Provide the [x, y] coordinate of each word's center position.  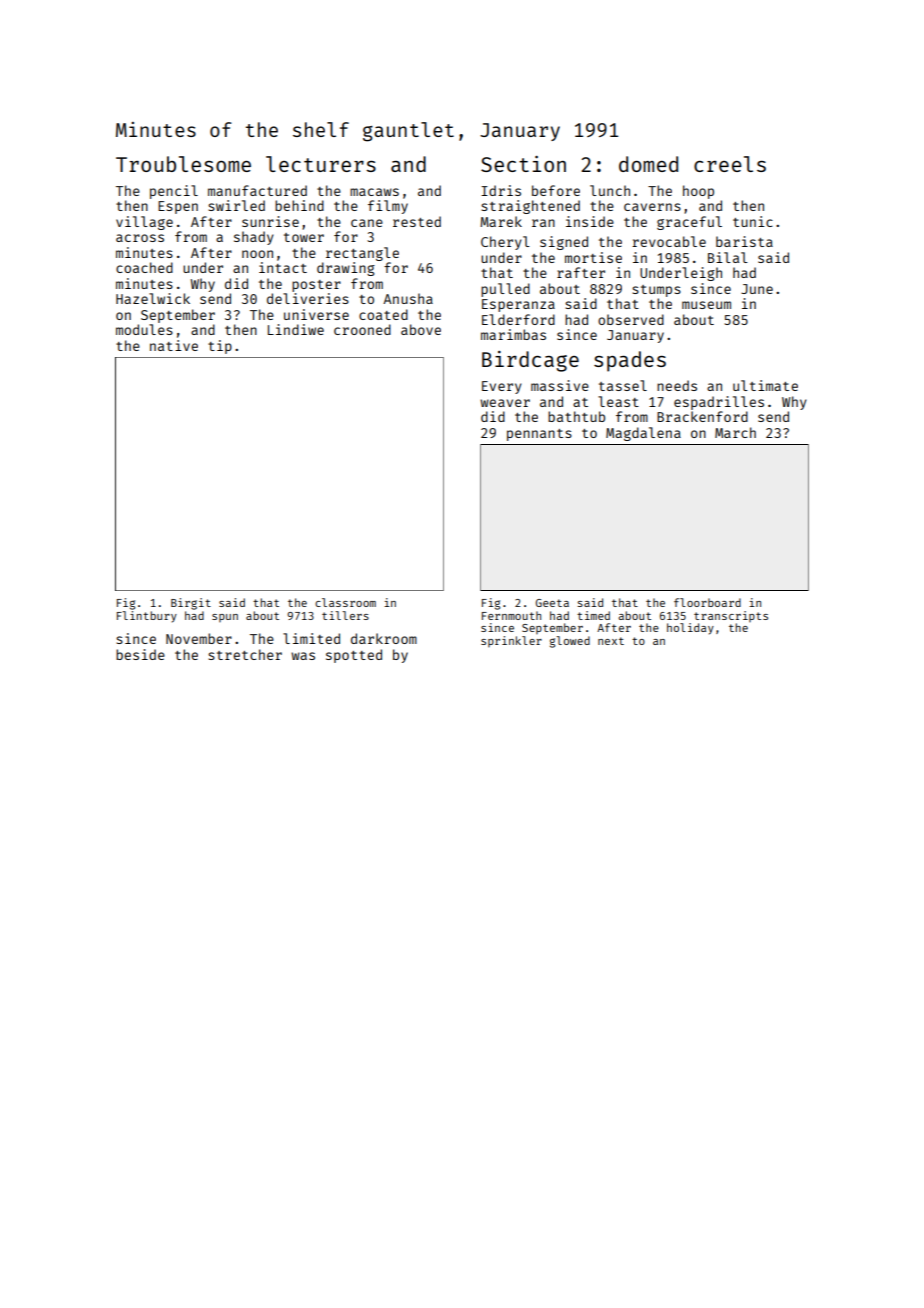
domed [648, 164]
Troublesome [183, 164]
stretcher [245, 654]
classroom [345, 602]
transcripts [731, 616]
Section [523, 164]
